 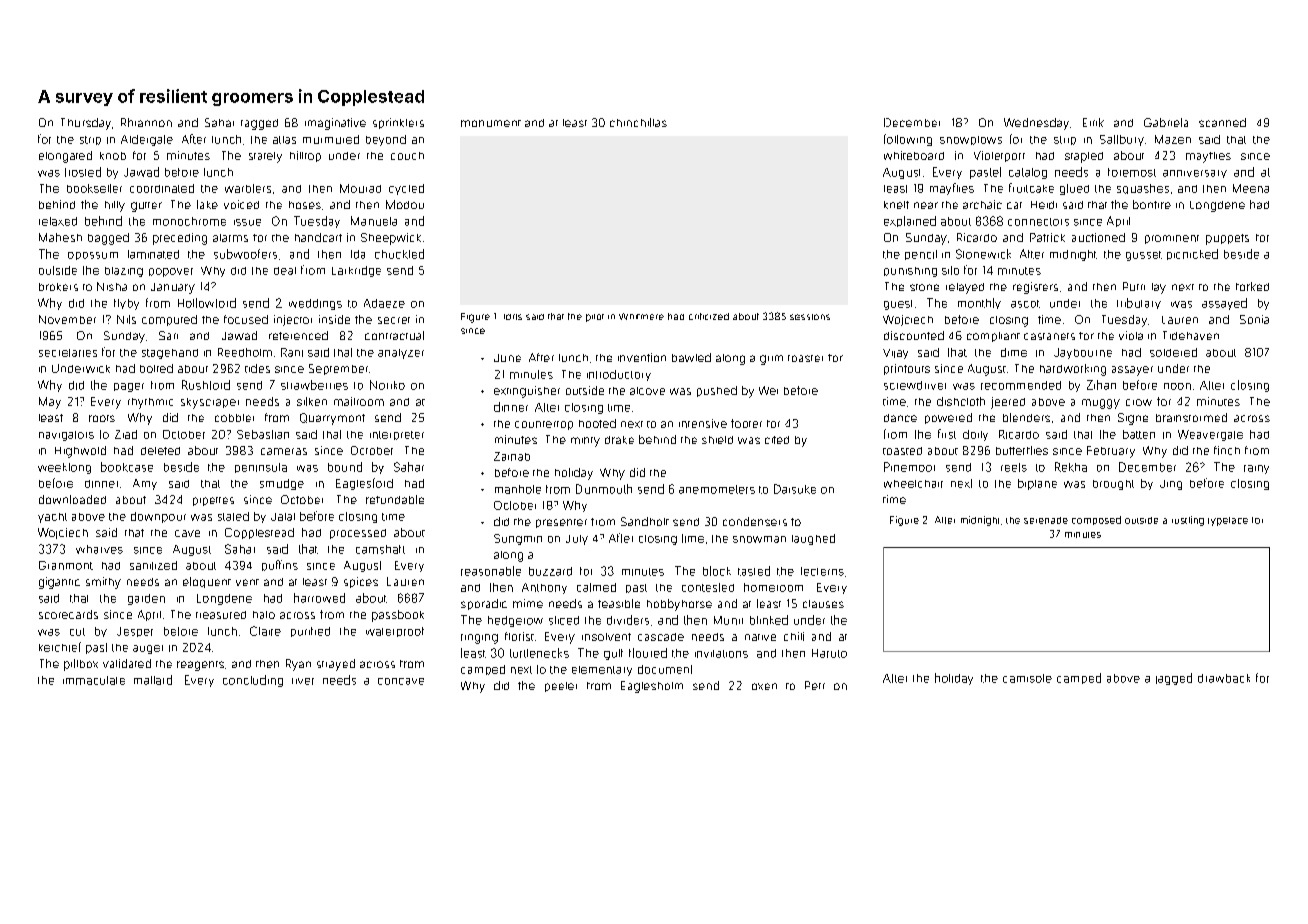 I want to click on pilot, so click(x=595, y=318).
